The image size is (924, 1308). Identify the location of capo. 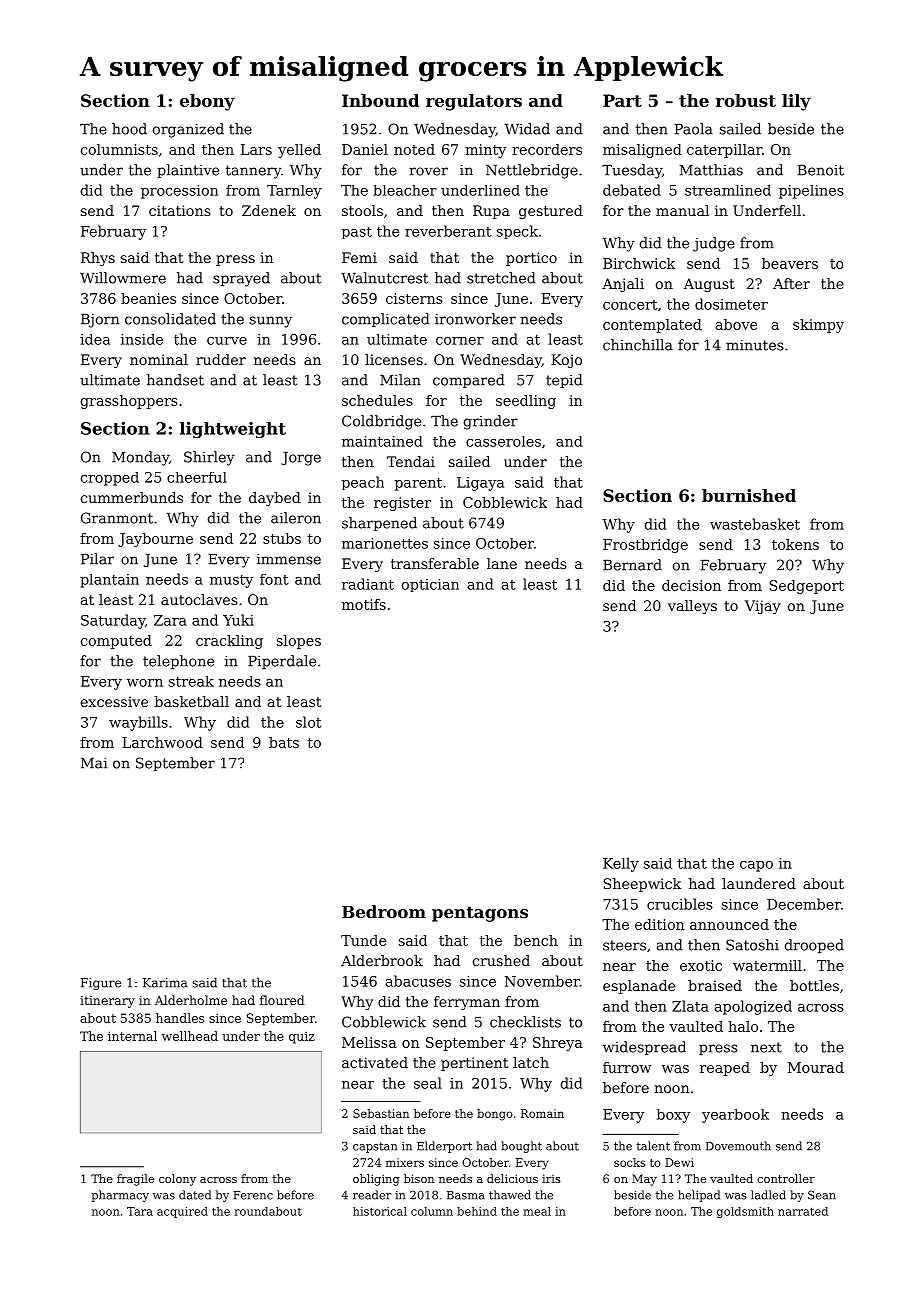
(756, 866).
